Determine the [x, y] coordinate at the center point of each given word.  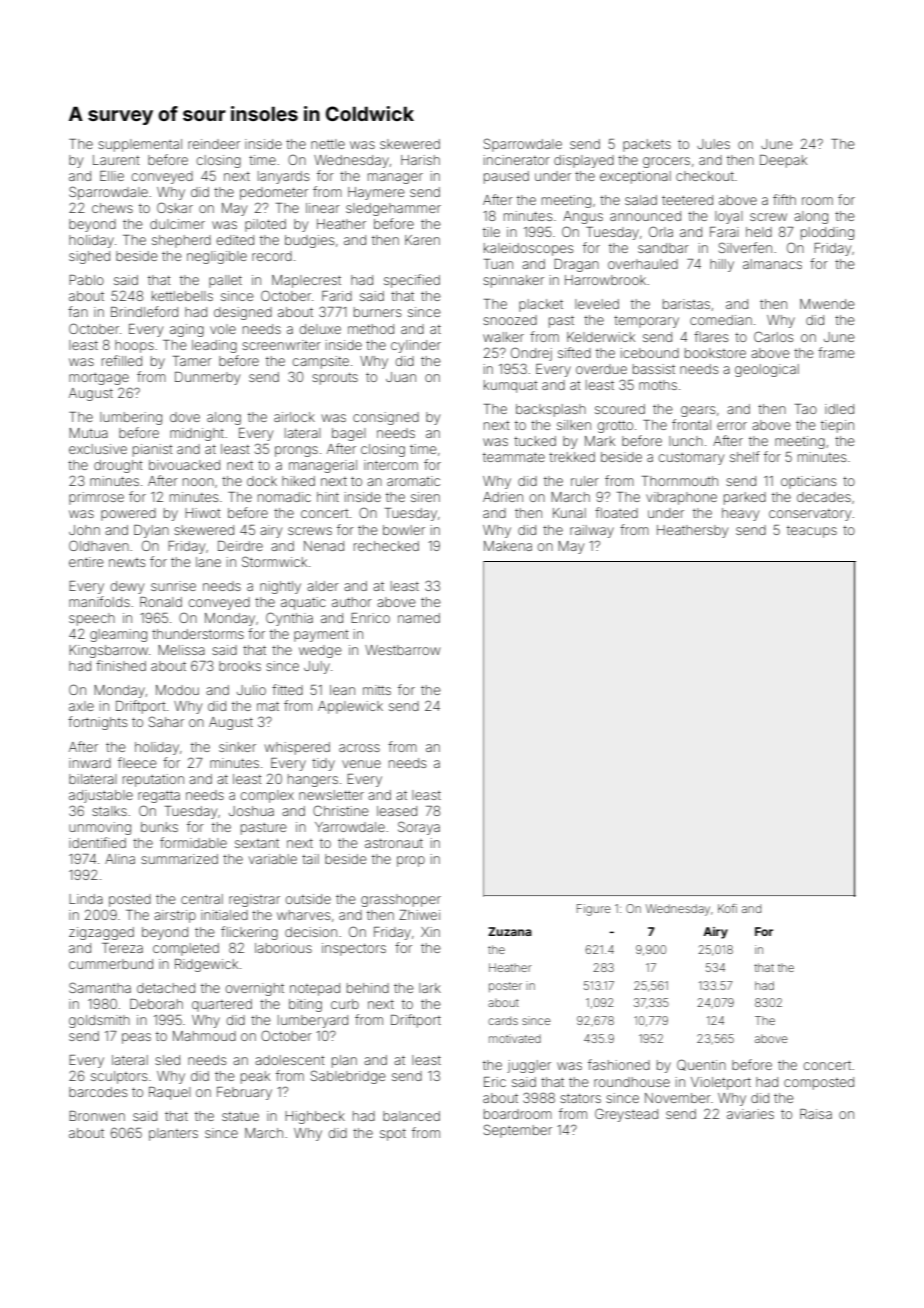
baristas [686, 304]
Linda [86, 899]
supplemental [140, 145]
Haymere [376, 193]
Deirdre [240, 546]
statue [240, 1116]
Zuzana [510, 931]
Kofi [727, 908]
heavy [740, 514]
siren [425, 497]
